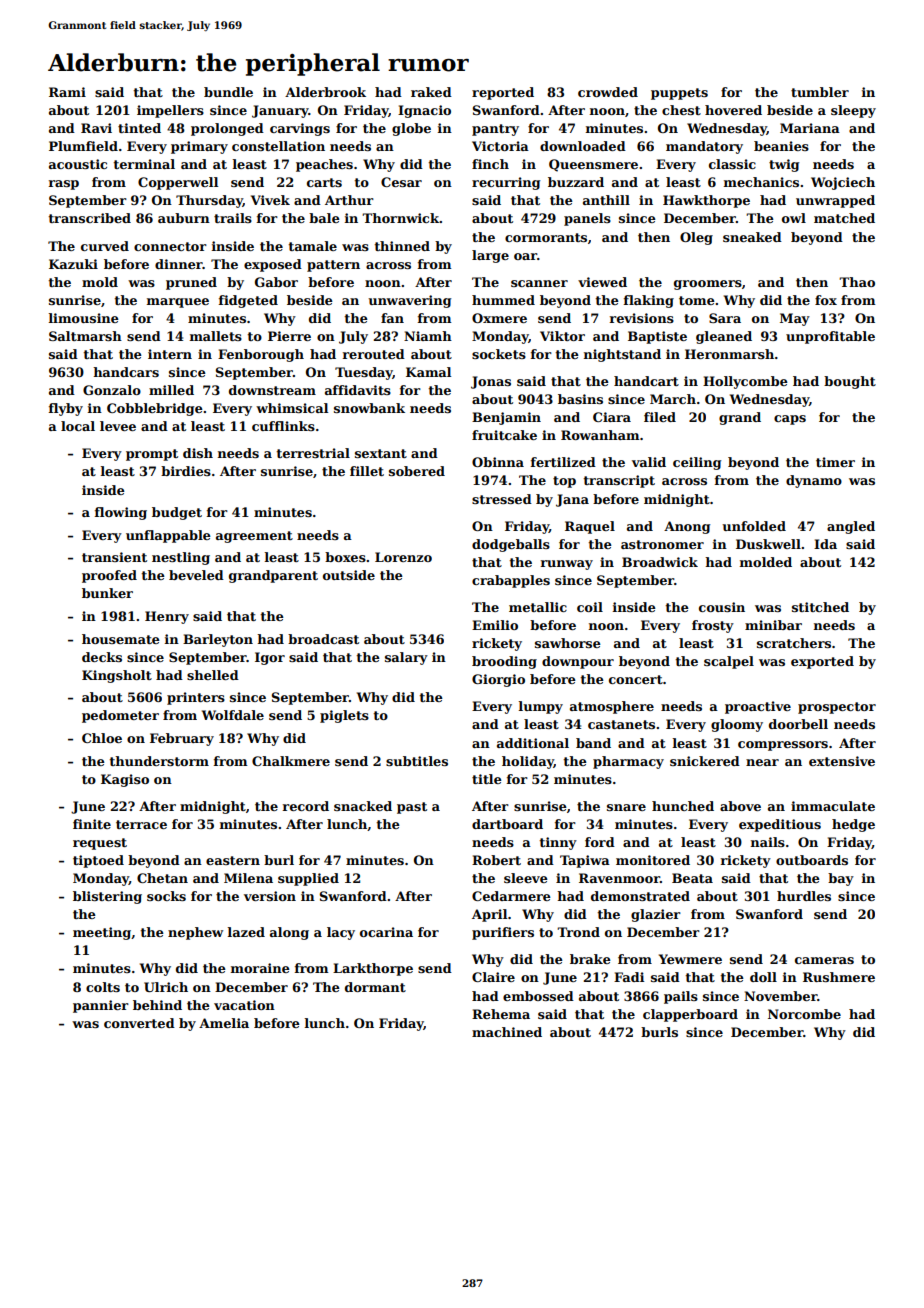 Image resolution: width=924 pixels, height=1308 pixels. Describe the element at coordinates (690, 1015) in the image. I see `clapperboard` at that location.
